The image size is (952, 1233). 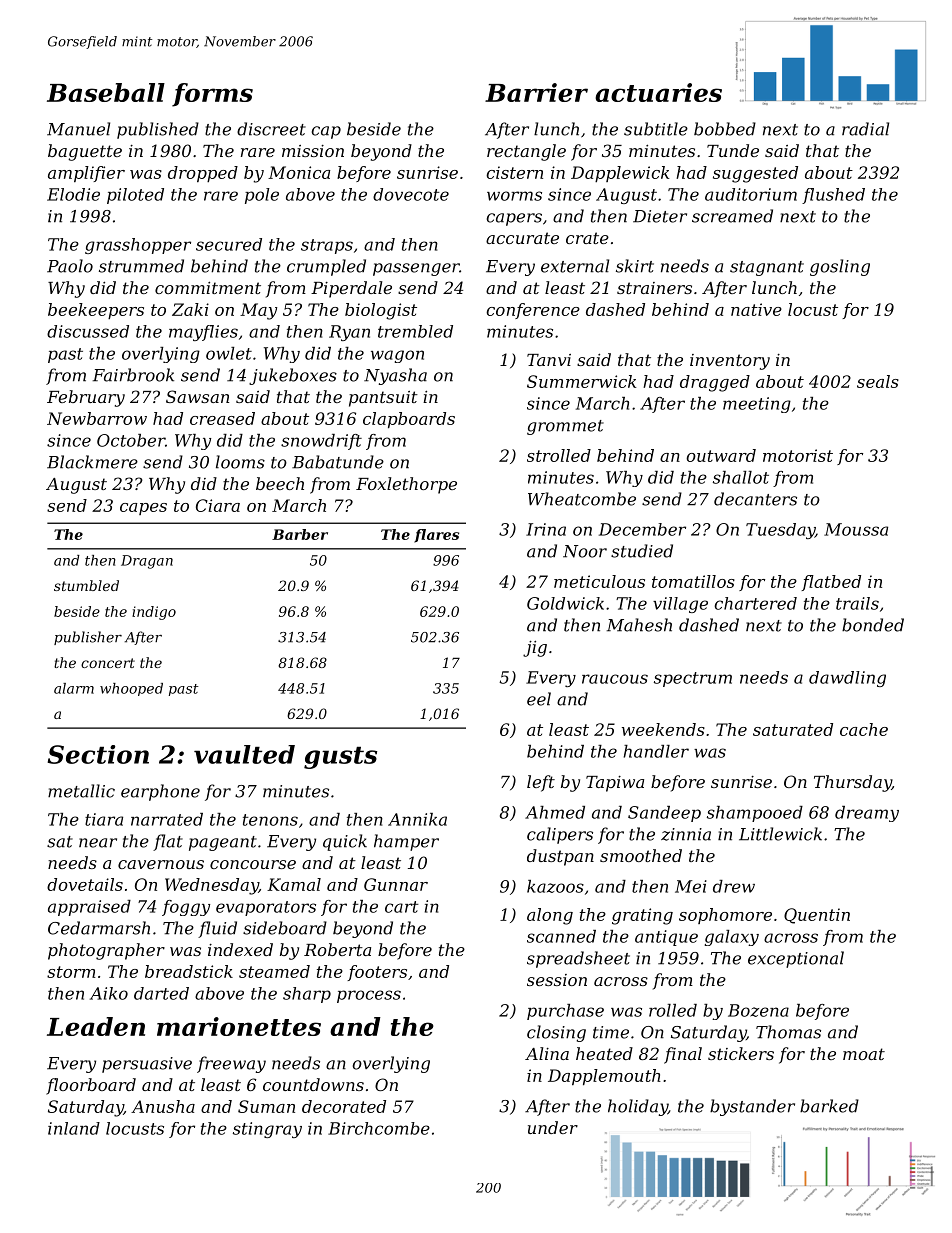 I want to click on Ahmed, so click(x=555, y=812).
